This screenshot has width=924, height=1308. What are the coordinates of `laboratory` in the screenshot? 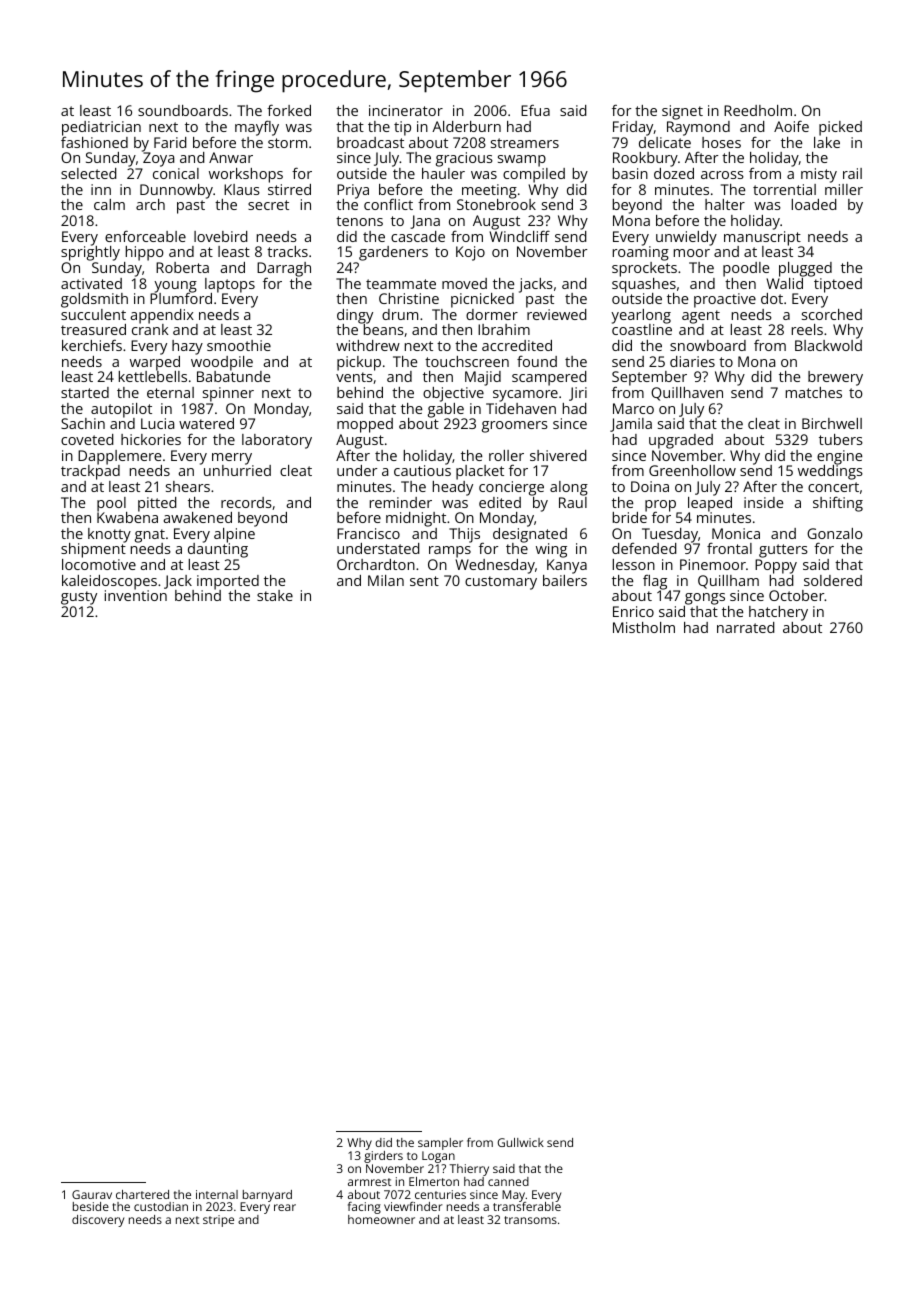 It's located at (277, 441).
